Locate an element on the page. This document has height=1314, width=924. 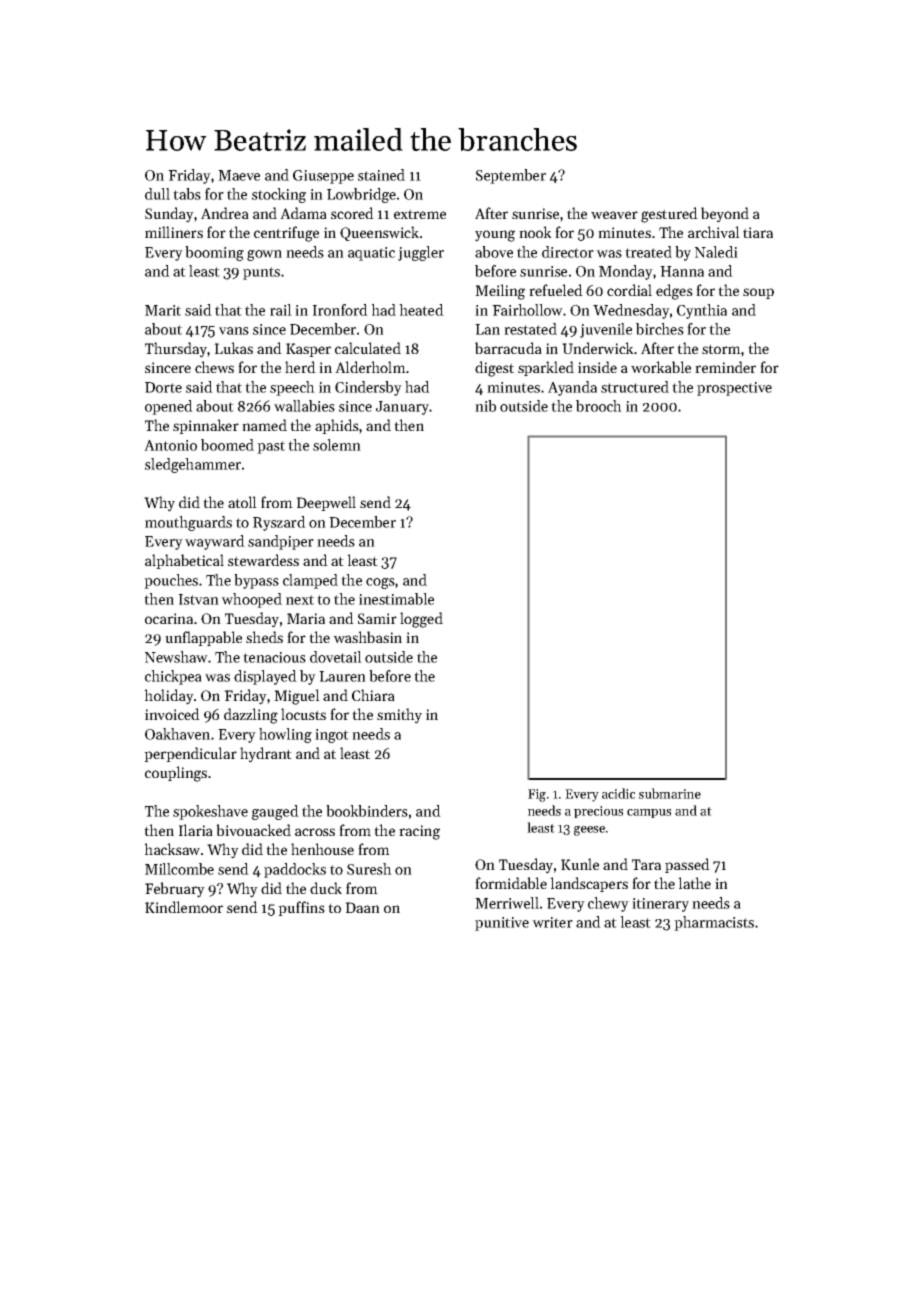
Fairhollow is located at coordinates (527, 310).
